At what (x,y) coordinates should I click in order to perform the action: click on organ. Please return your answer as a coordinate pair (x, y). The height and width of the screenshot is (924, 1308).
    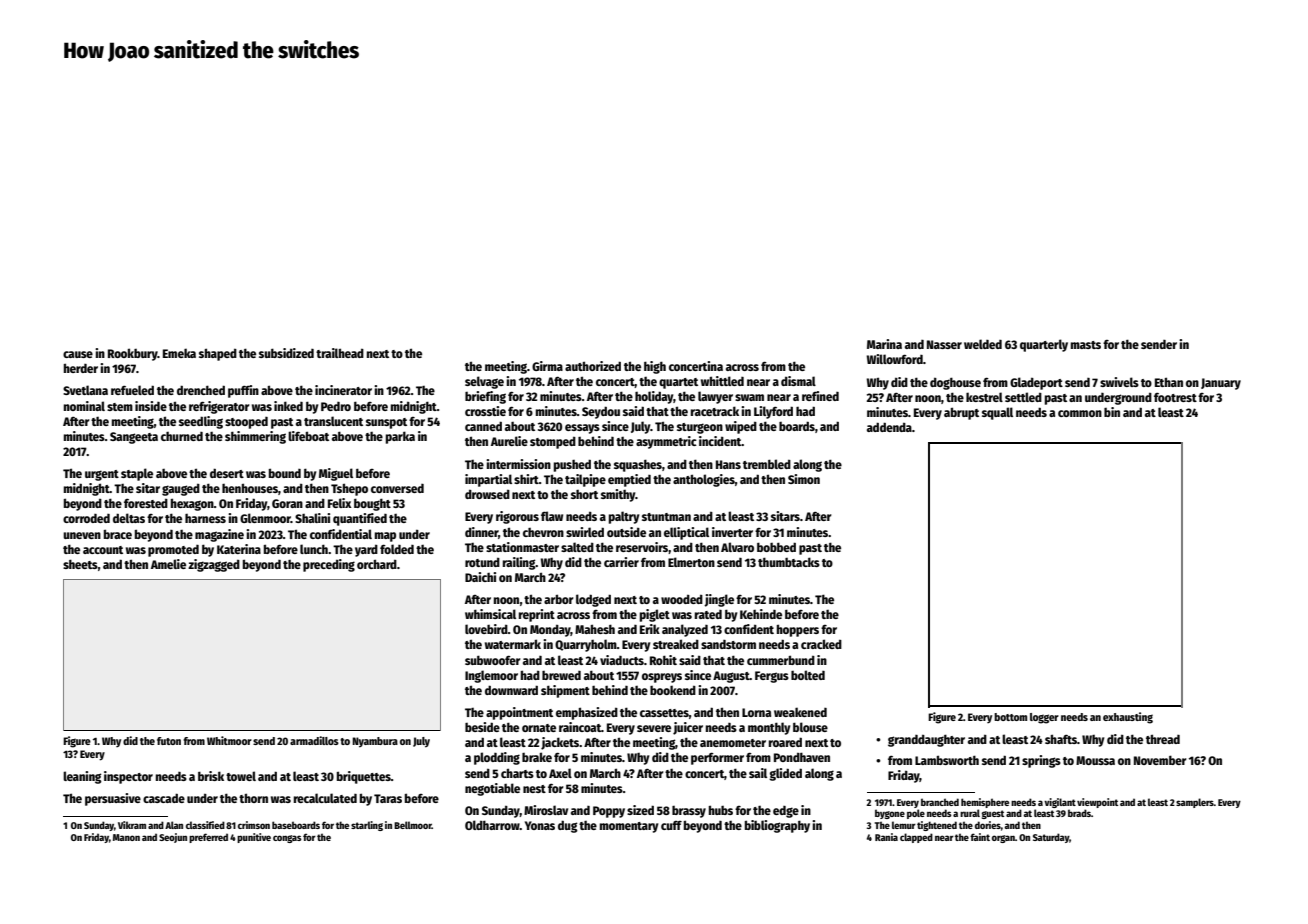
    Looking at the image, I should click on (1003, 839).
